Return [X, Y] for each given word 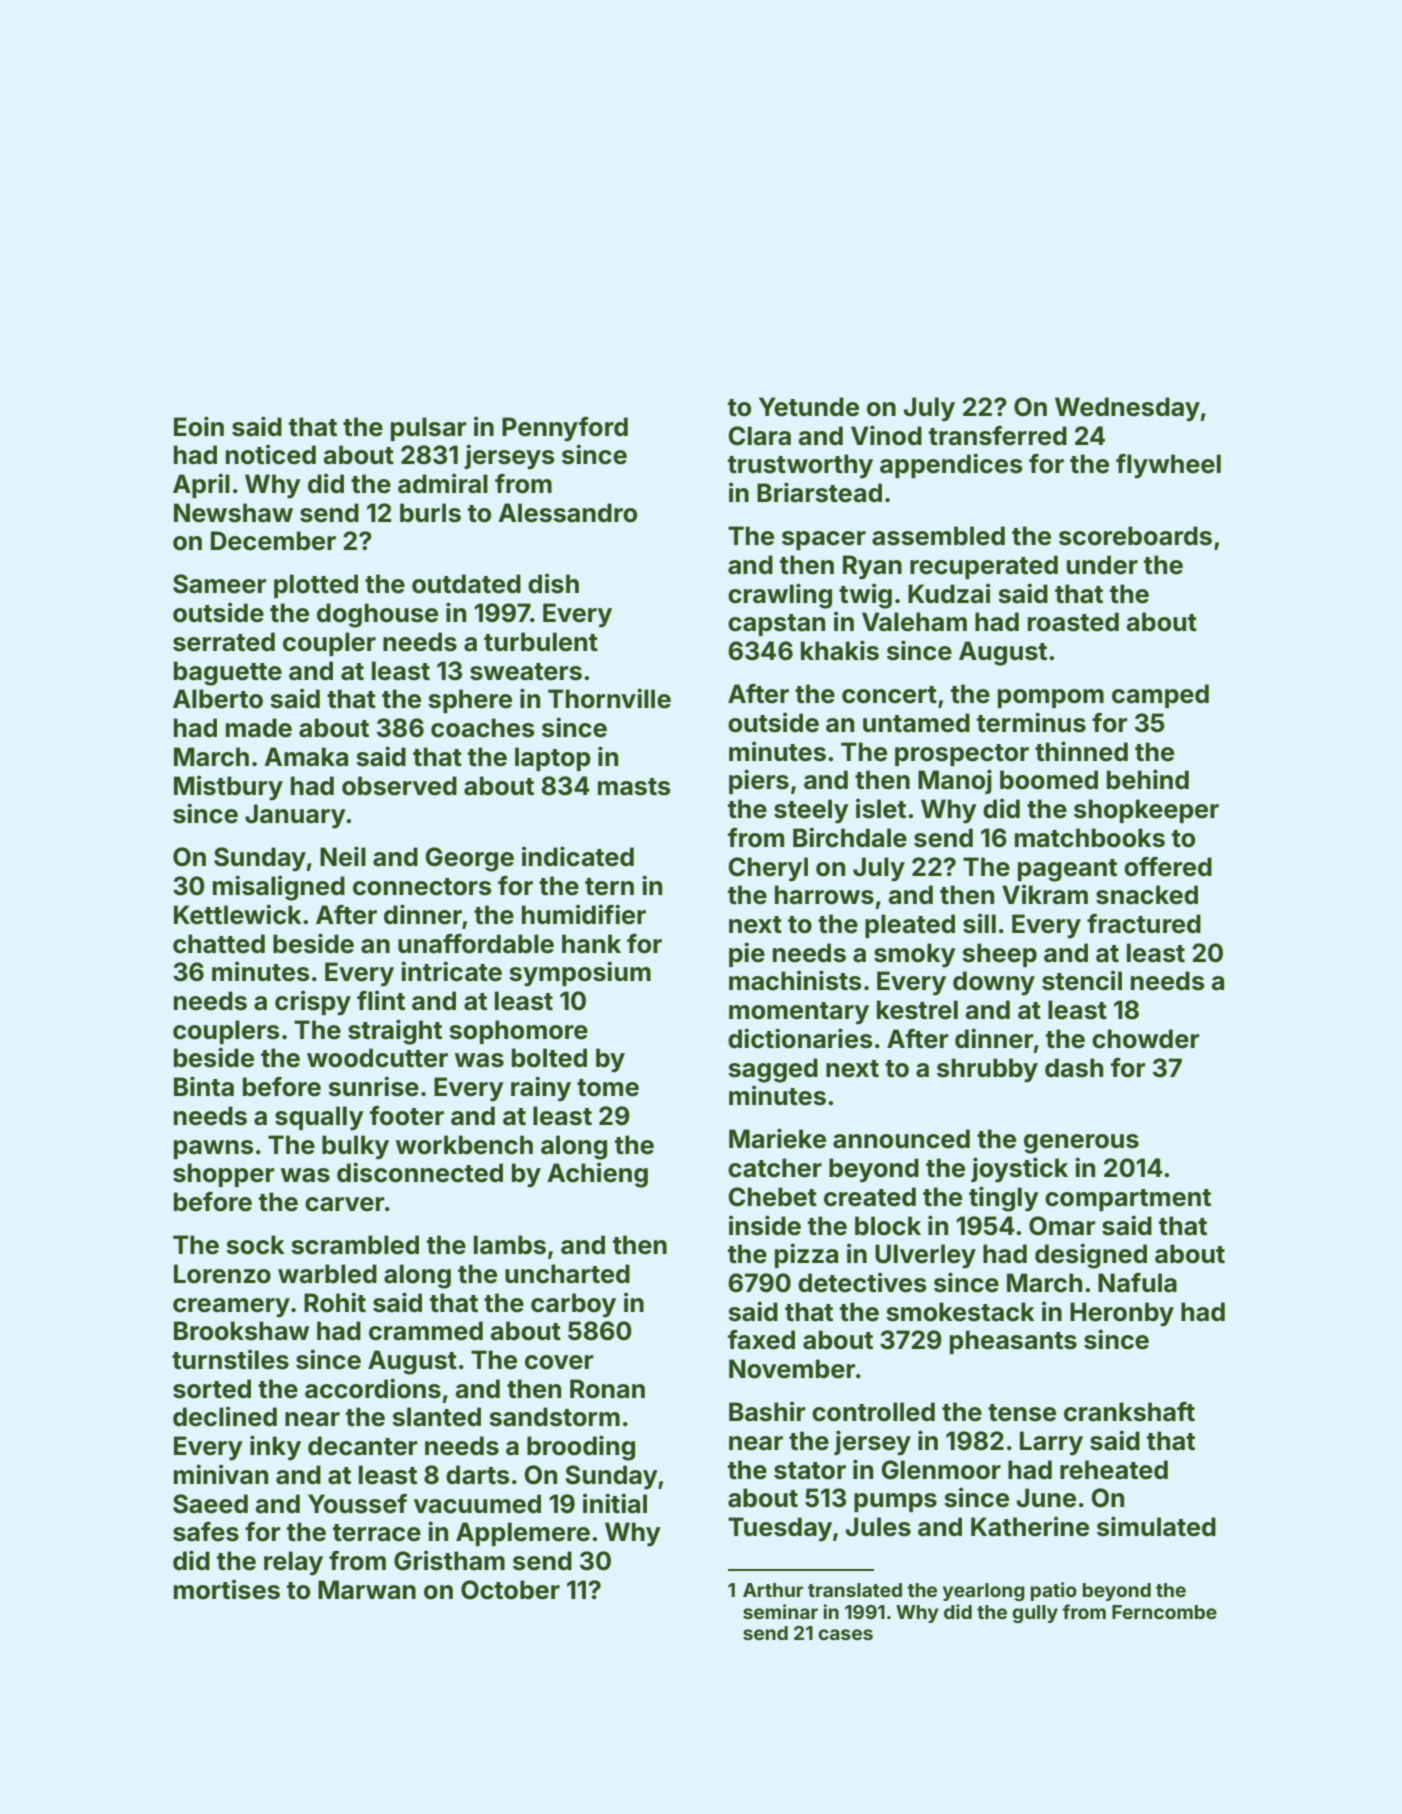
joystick [1019, 1170]
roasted [1073, 622]
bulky [355, 1147]
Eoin [199, 426]
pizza [806, 1255]
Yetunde [809, 407]
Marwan [367, 1590]
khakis [840, 650]
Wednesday [1127, 409]
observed [399, 786]
